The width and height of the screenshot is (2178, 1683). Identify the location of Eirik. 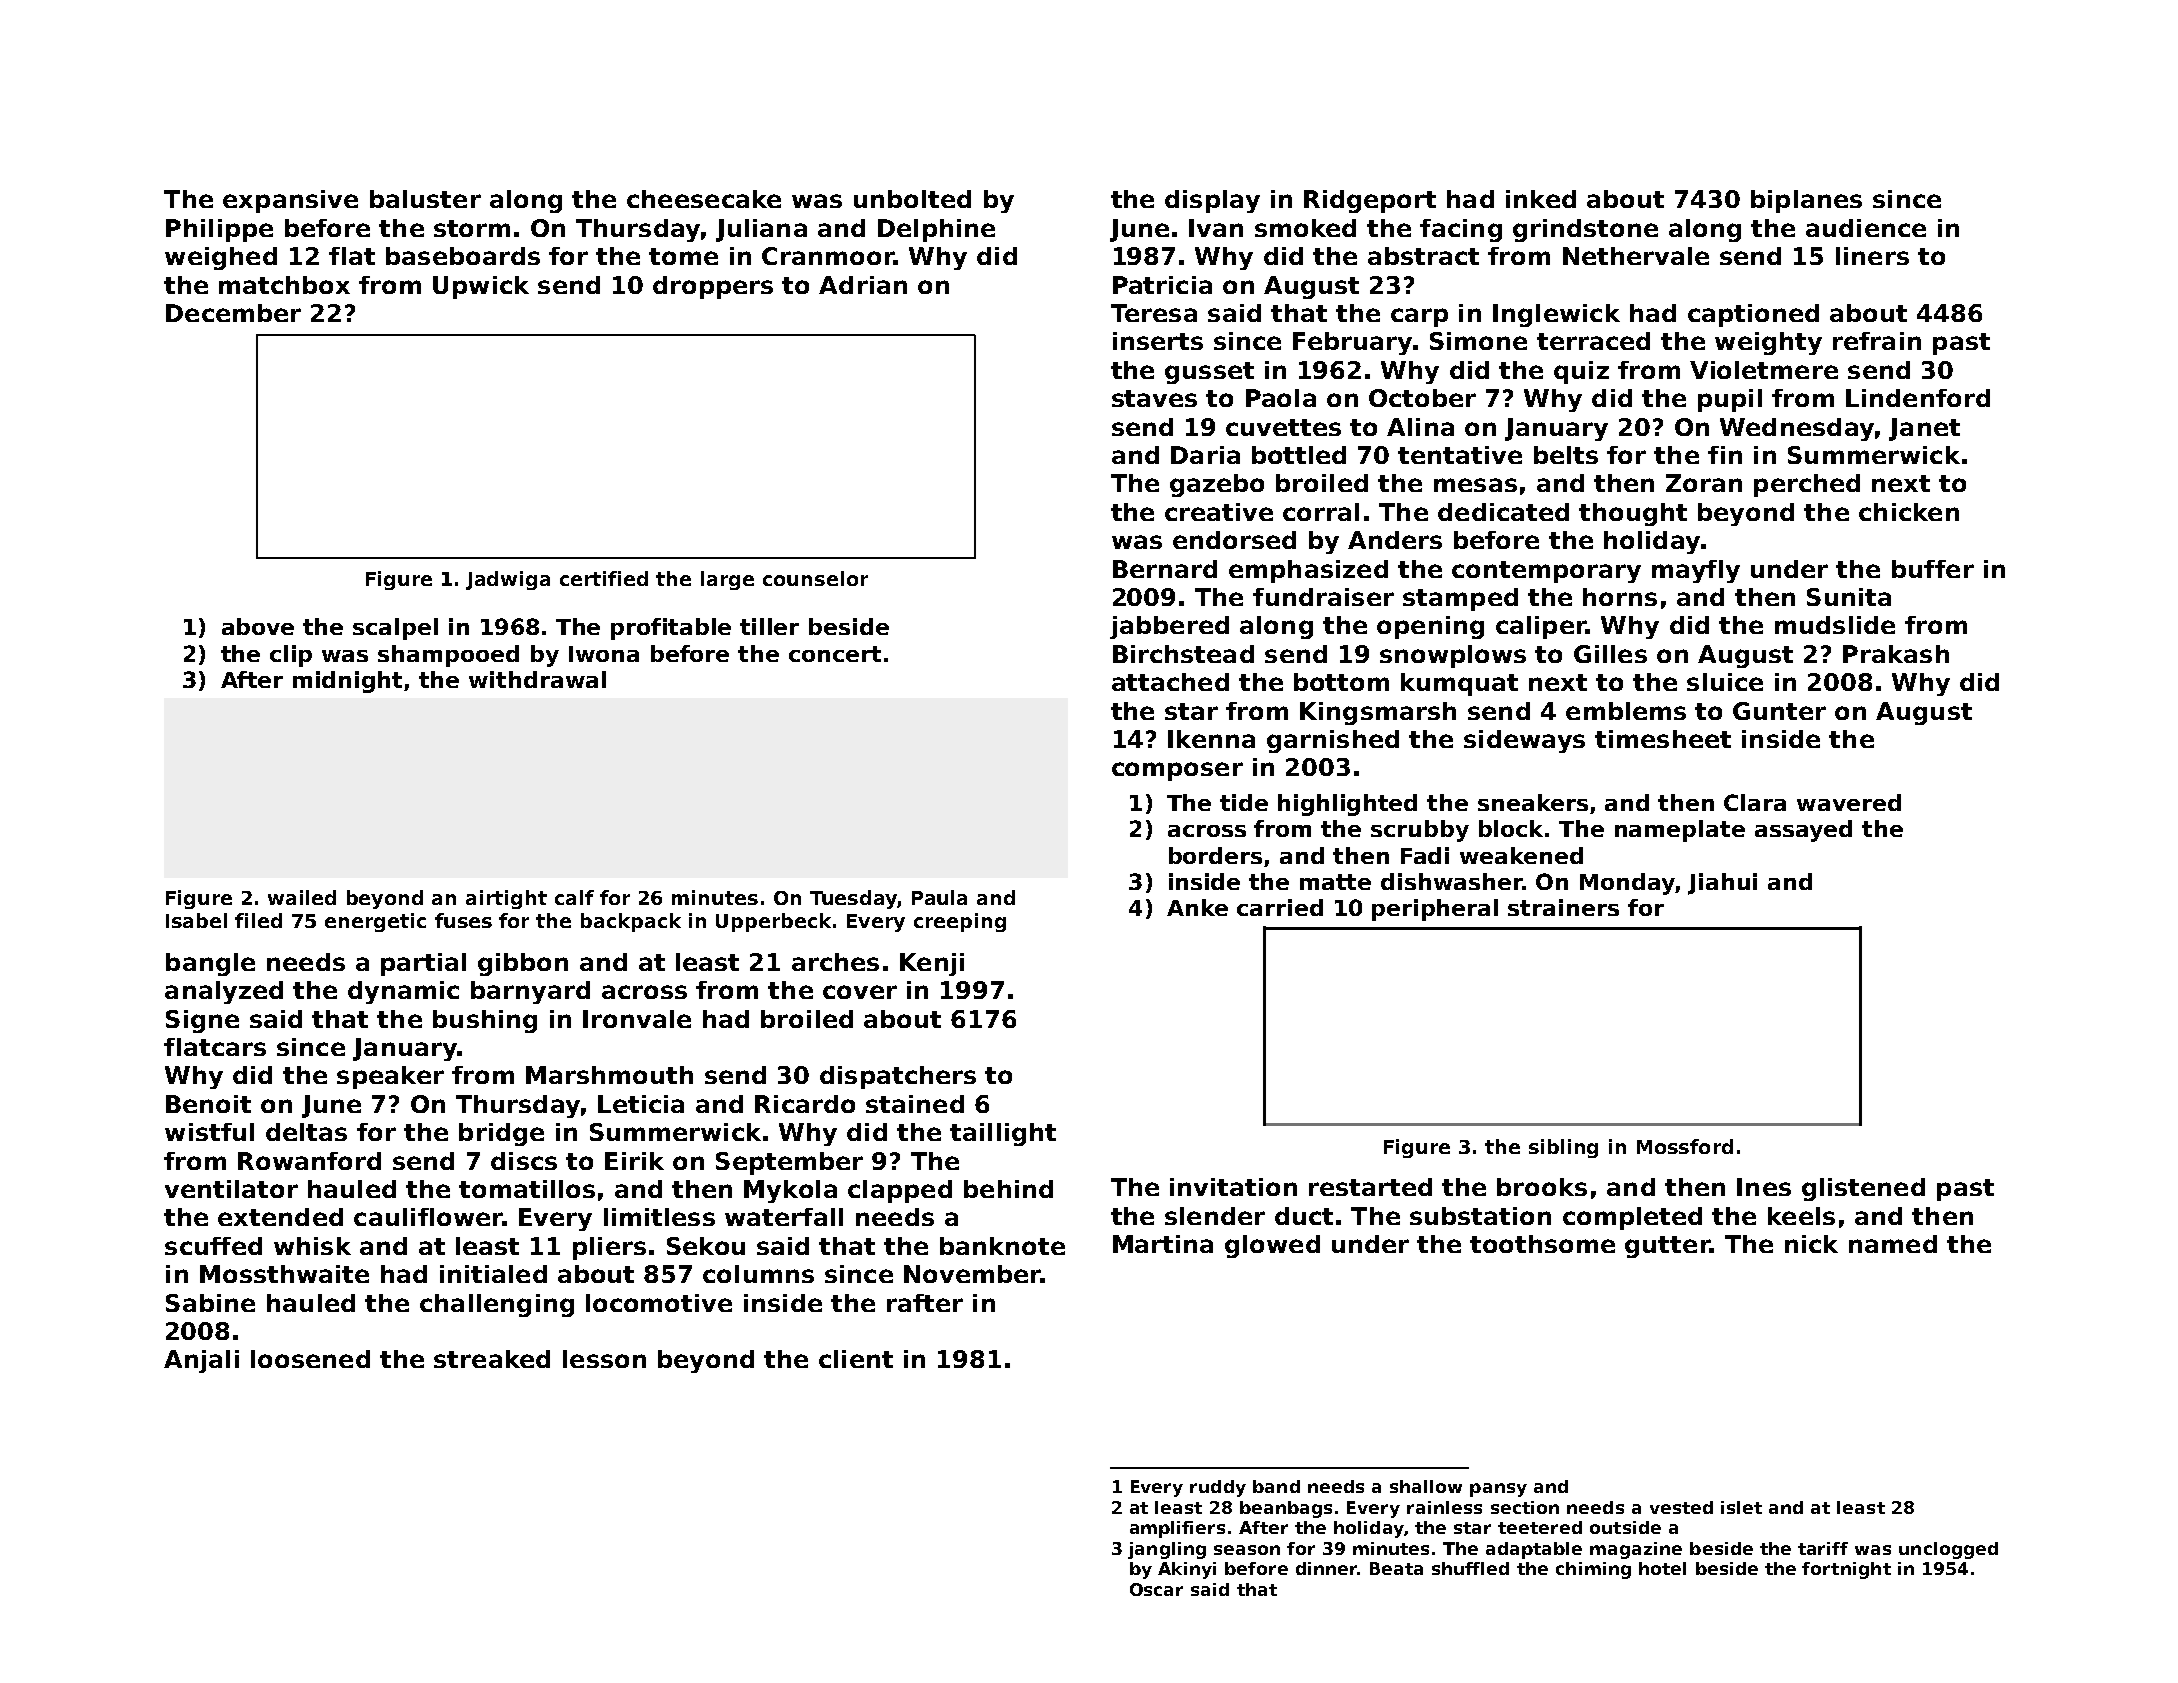
(634, 1161).
